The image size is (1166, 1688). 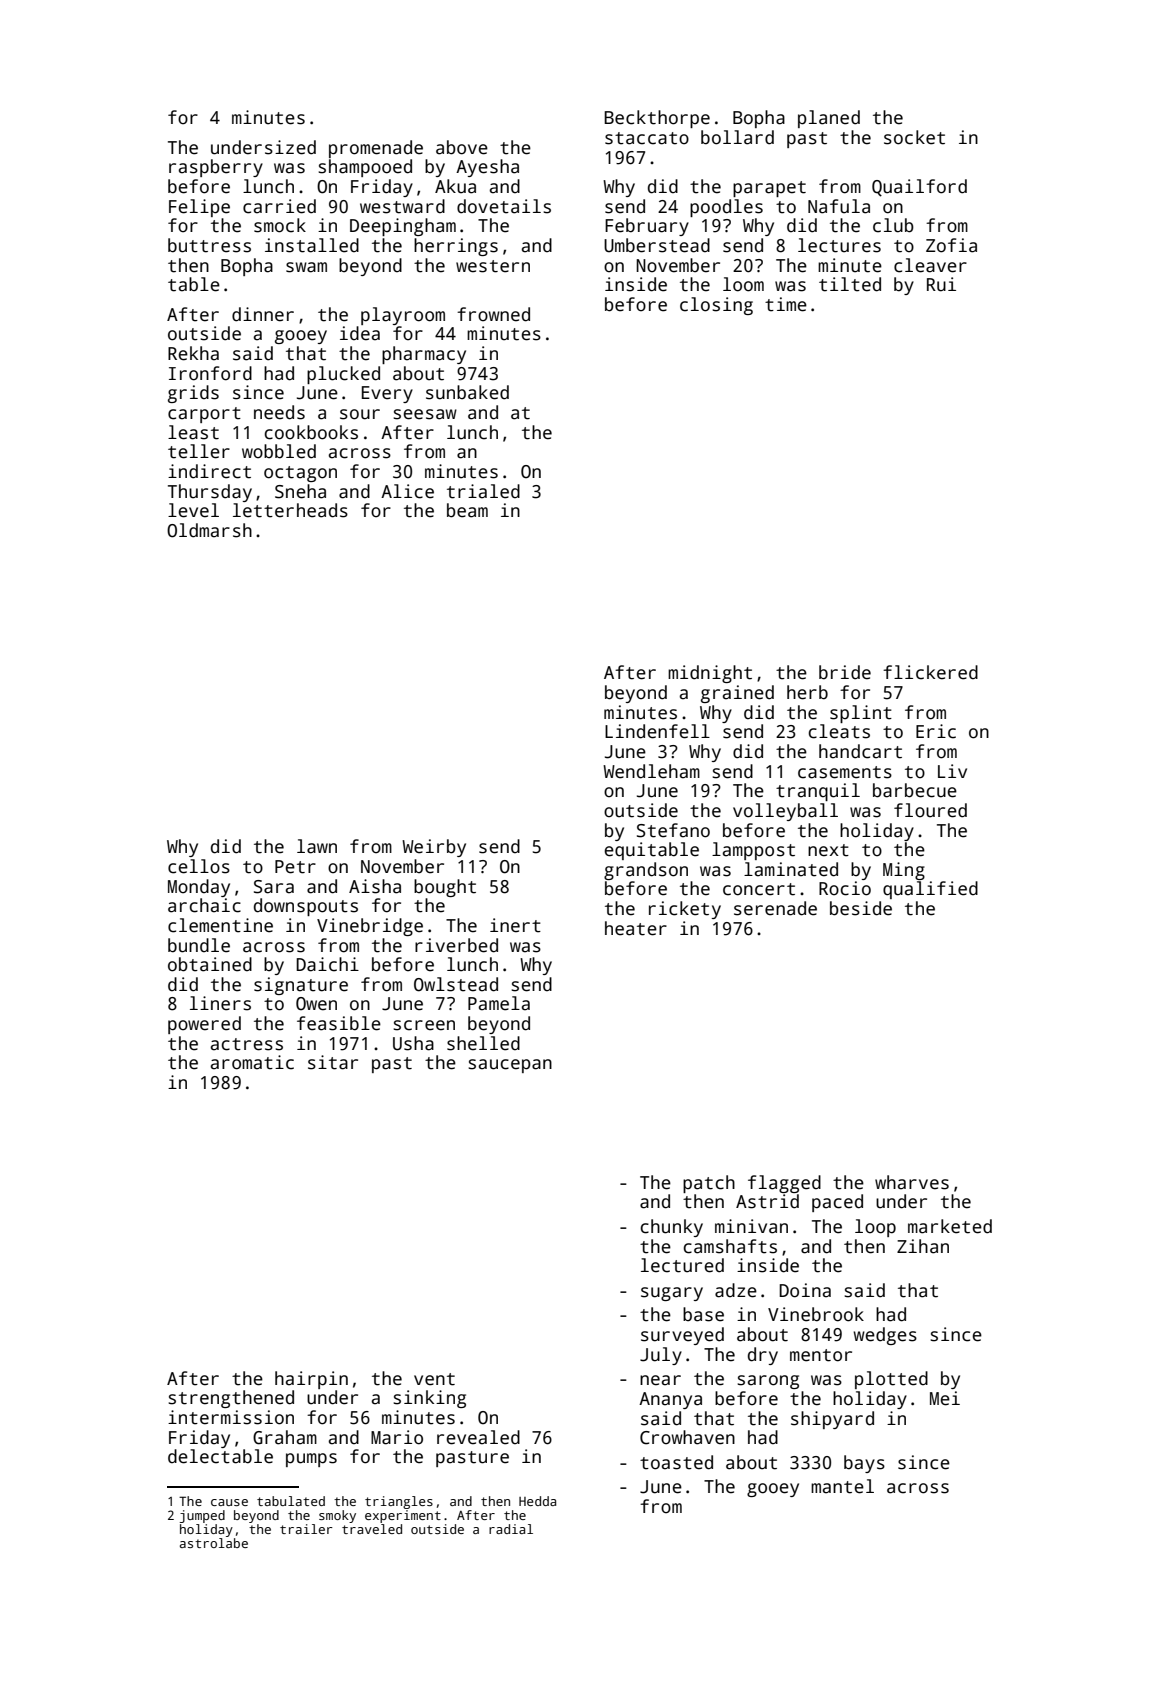 I want to click on grids, so click(x=193, y=394).
